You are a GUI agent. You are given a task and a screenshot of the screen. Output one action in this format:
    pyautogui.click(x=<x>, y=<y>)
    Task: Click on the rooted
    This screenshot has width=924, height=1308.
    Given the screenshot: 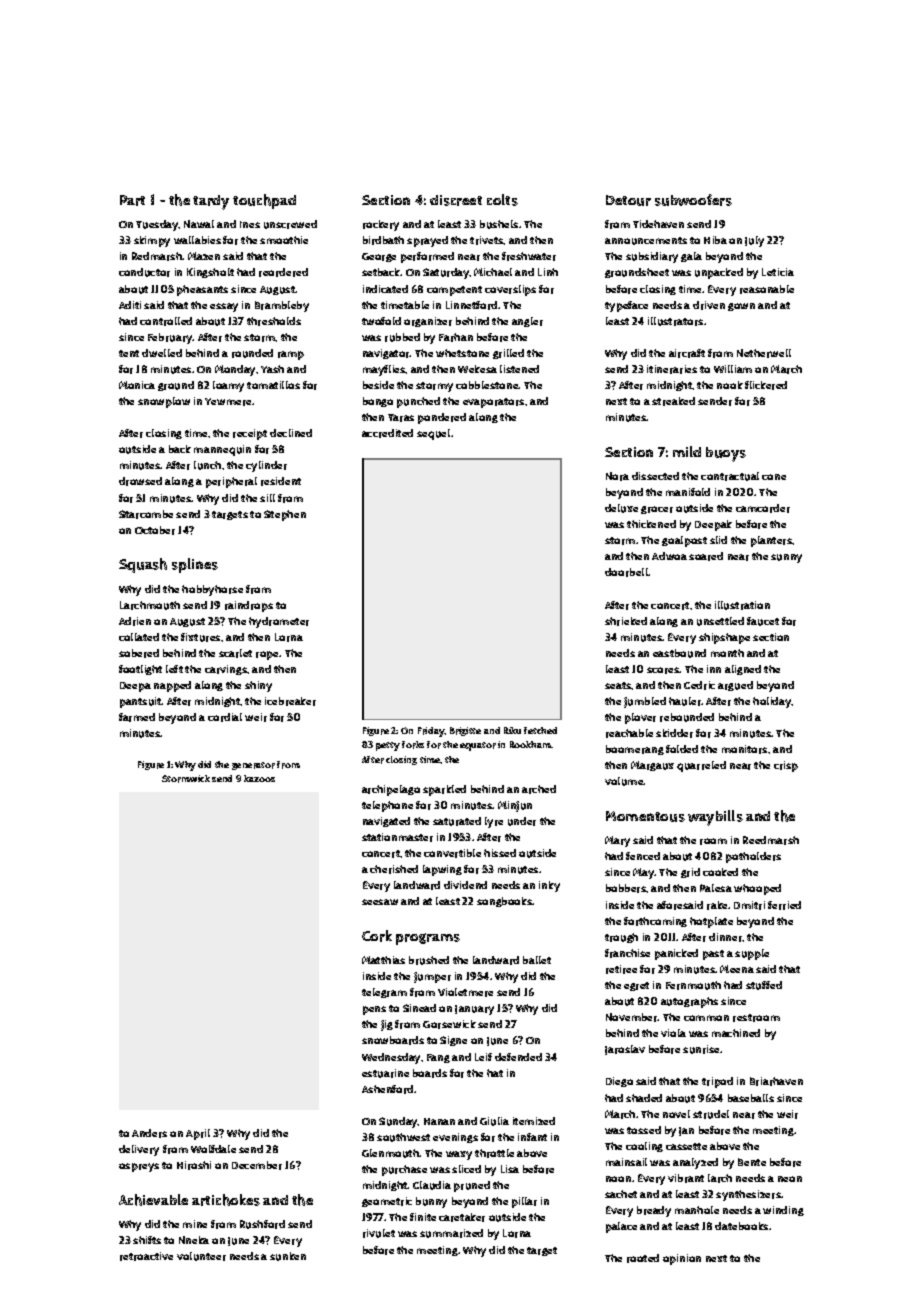 What is the action you would take?
    pyautogui.click(x=643, y=1258)
